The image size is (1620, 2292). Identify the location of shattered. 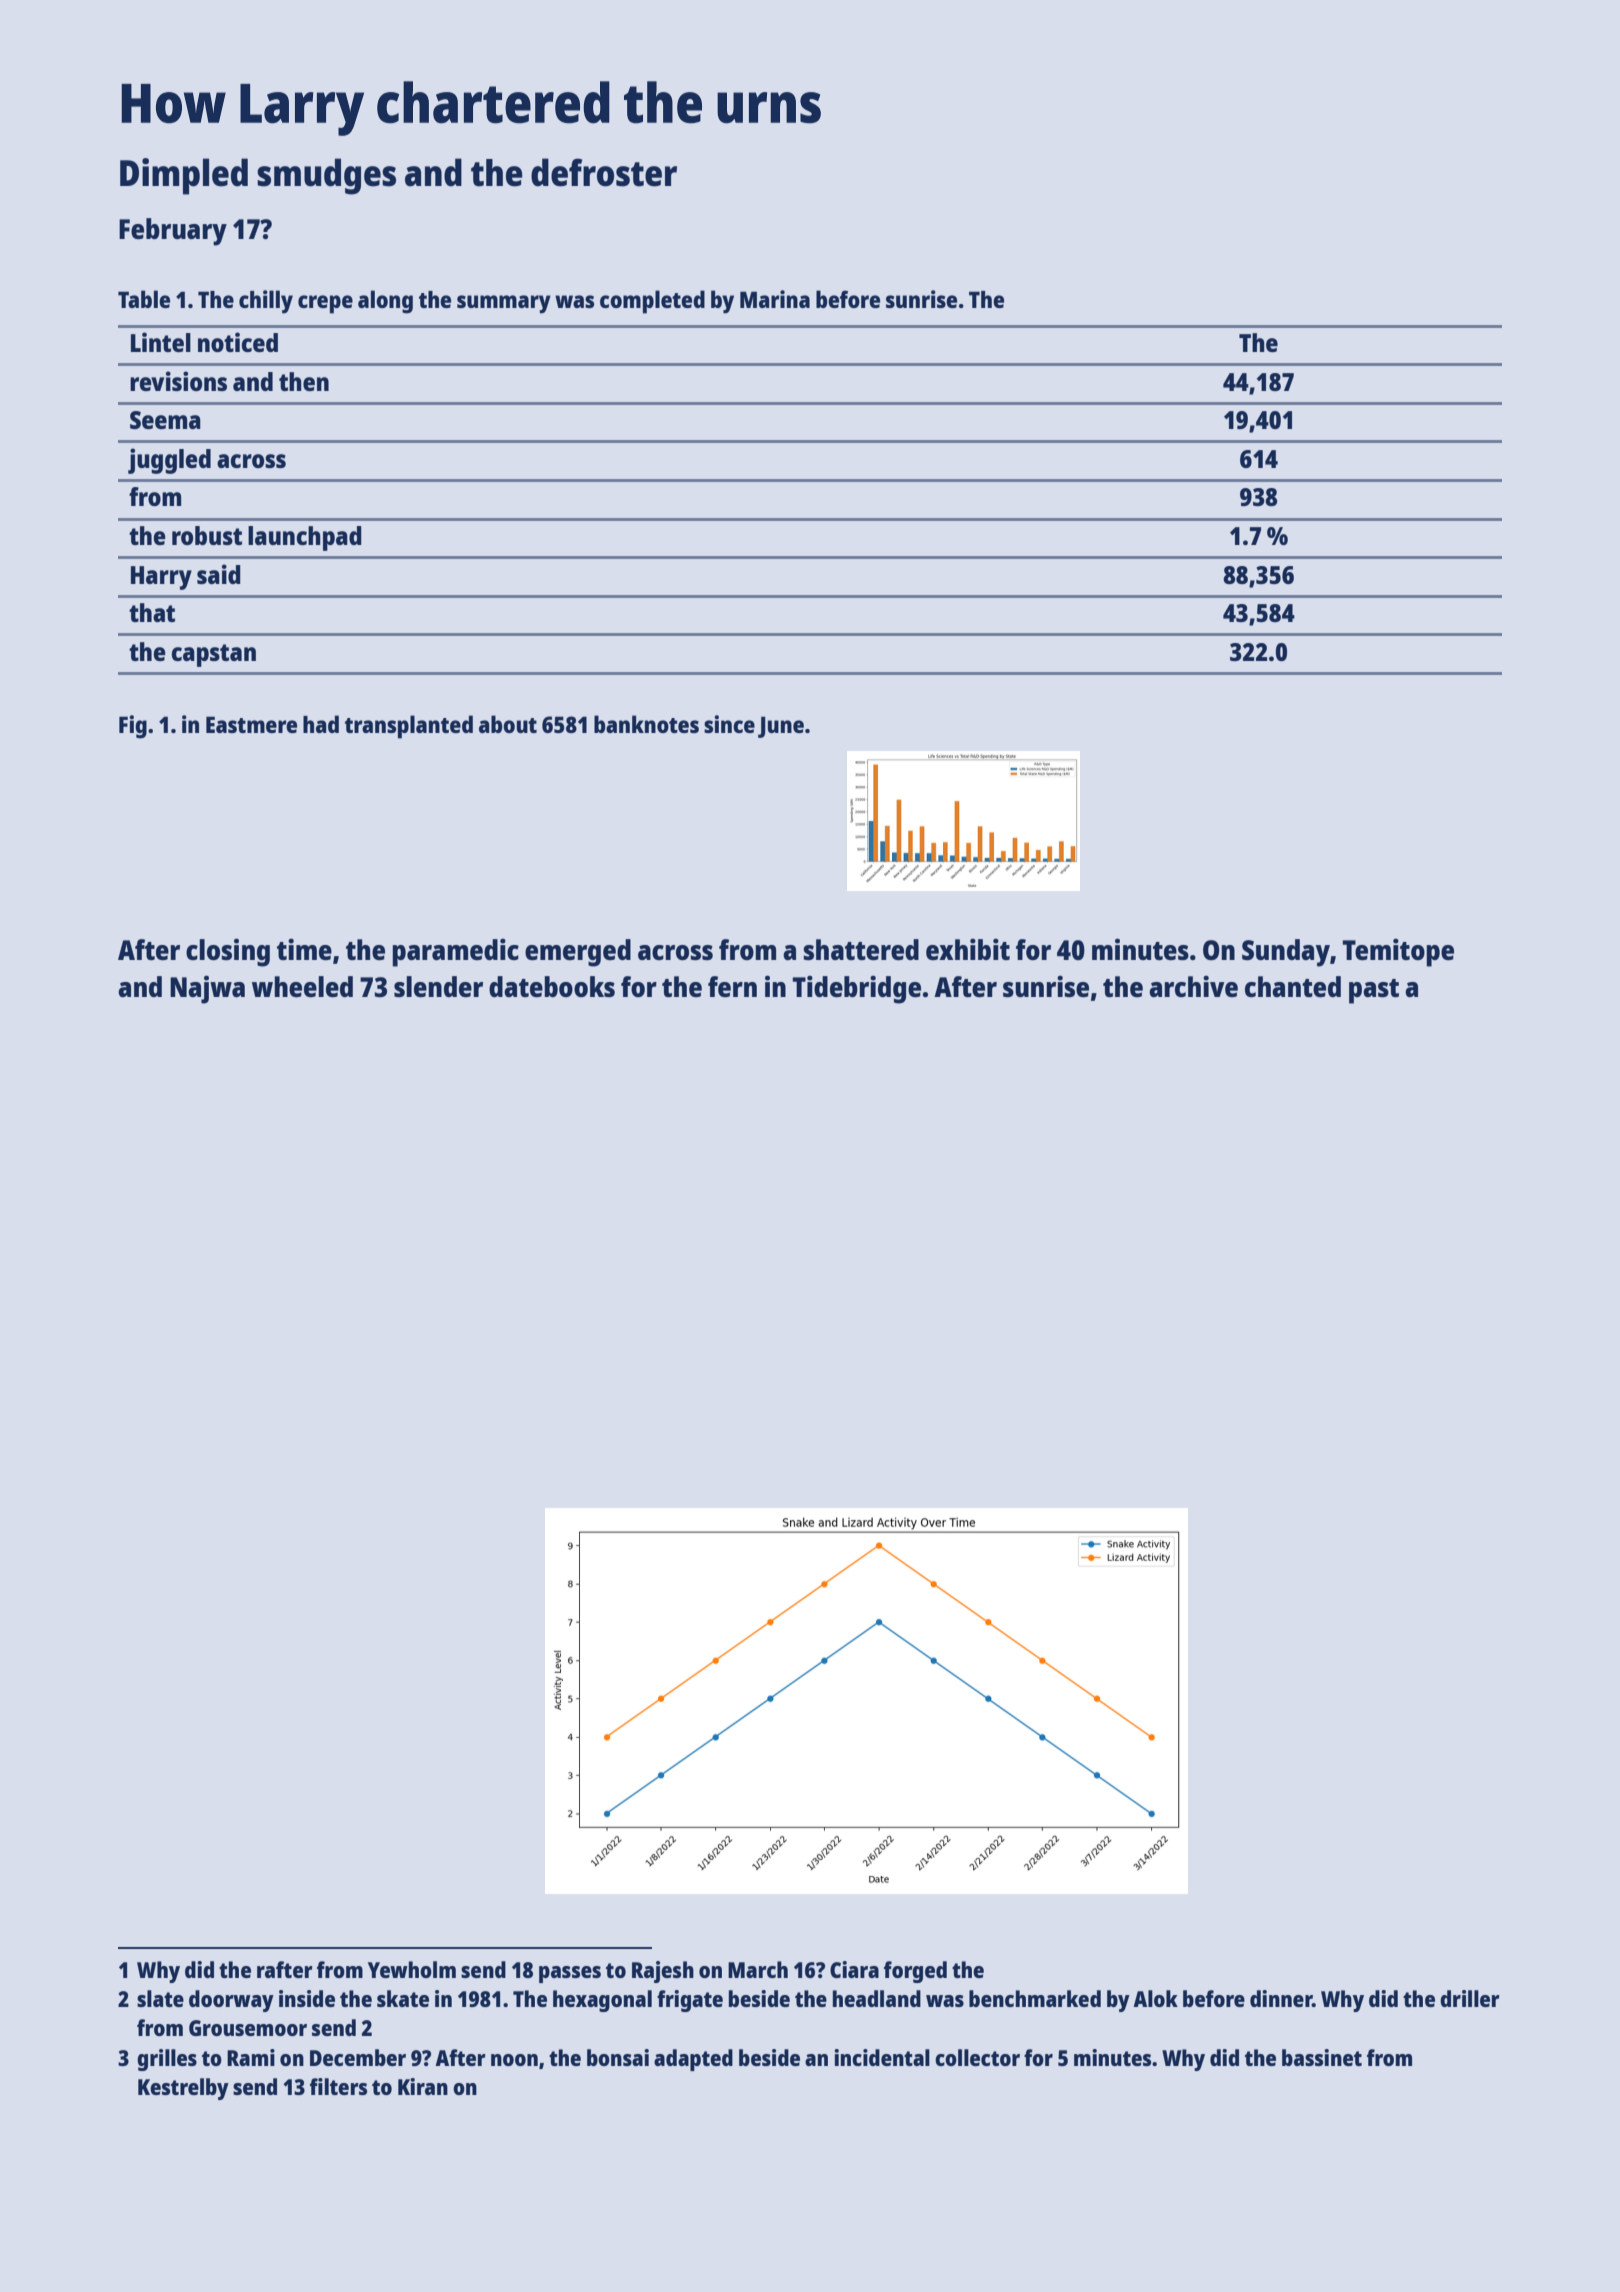
(861, 949).
